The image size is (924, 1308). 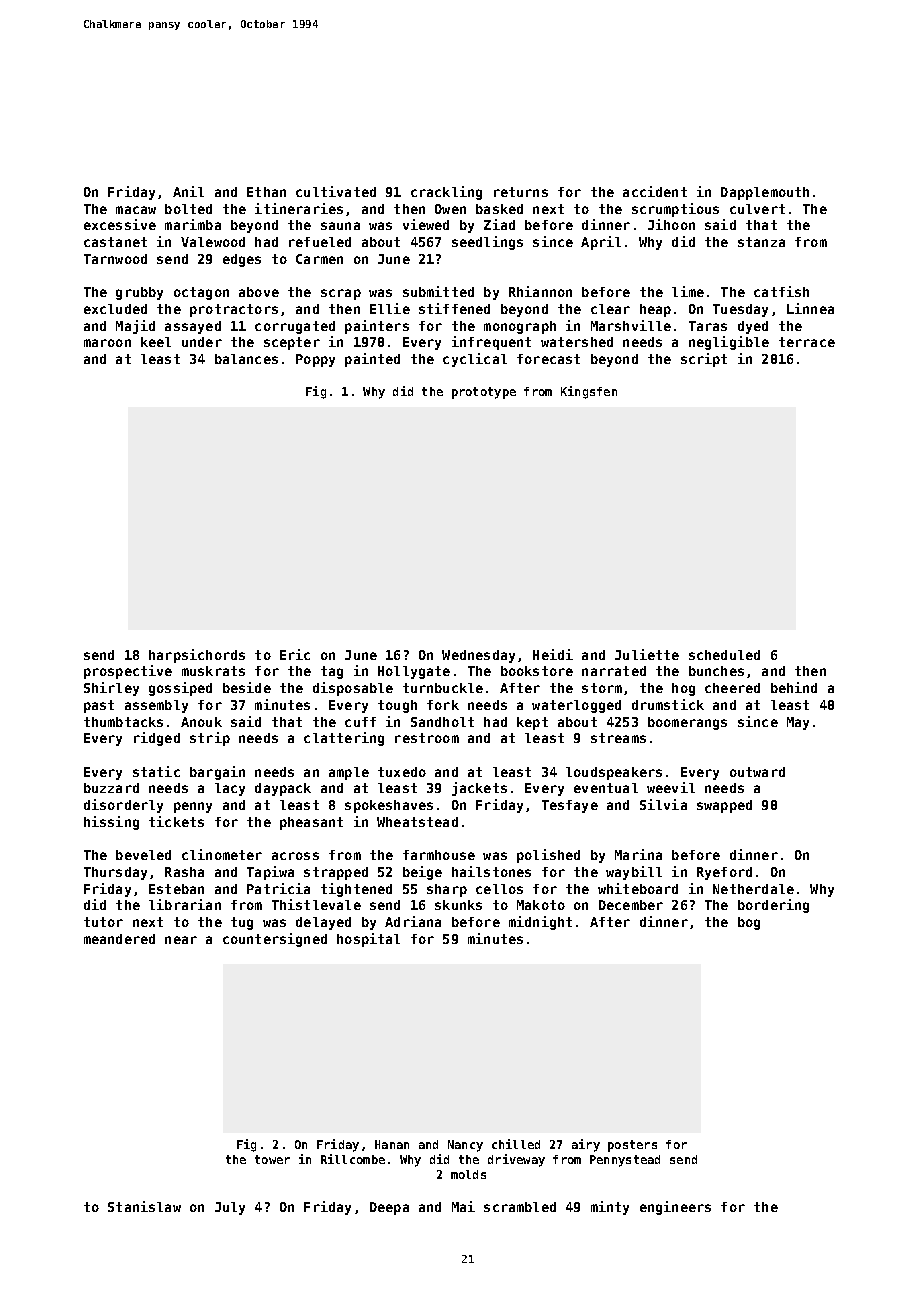 What do you see at coordinates (247, 687) in the page?
I see `beside` at bounding box center [247, 687].
